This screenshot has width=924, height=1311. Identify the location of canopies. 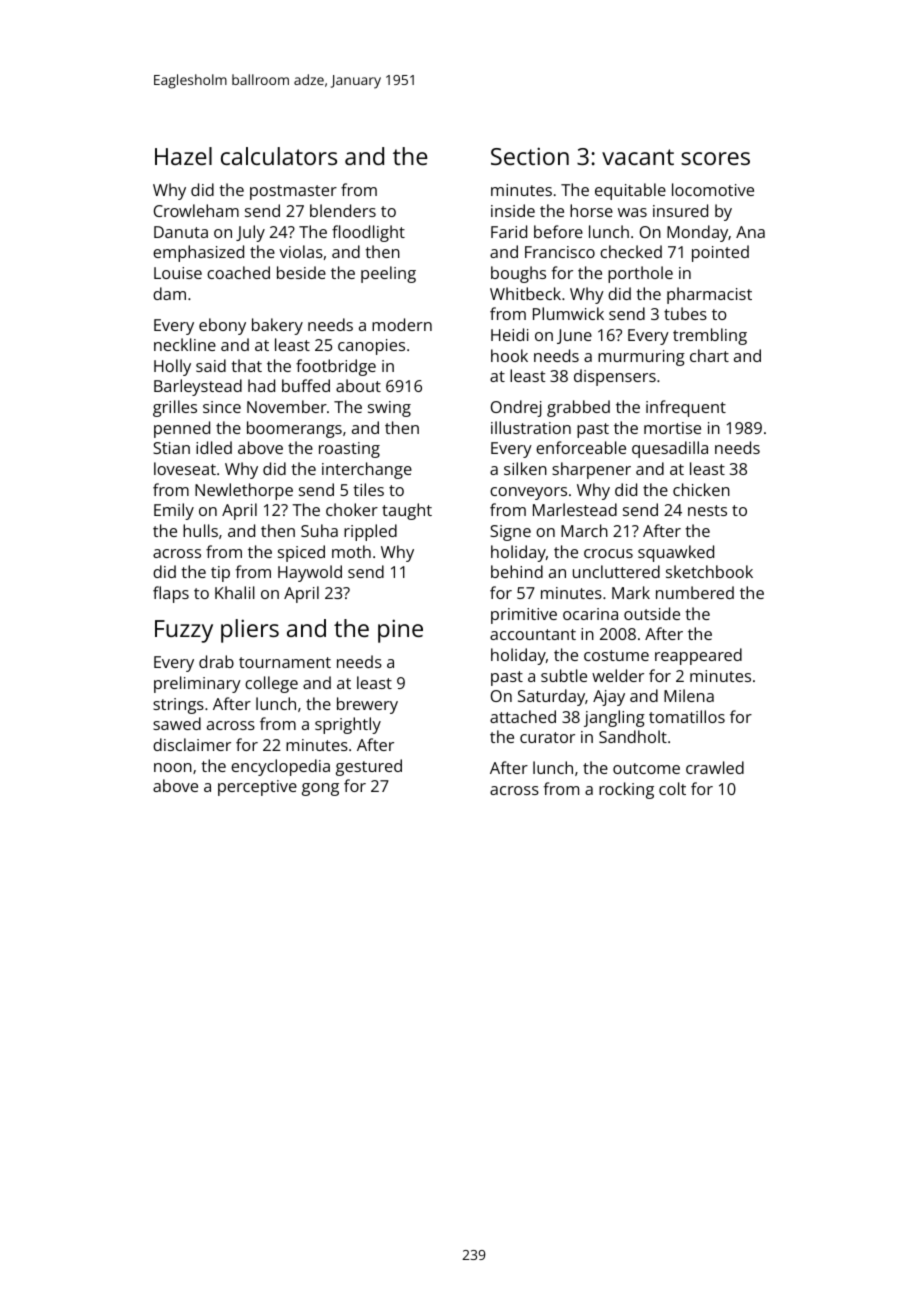
(371, 347).
